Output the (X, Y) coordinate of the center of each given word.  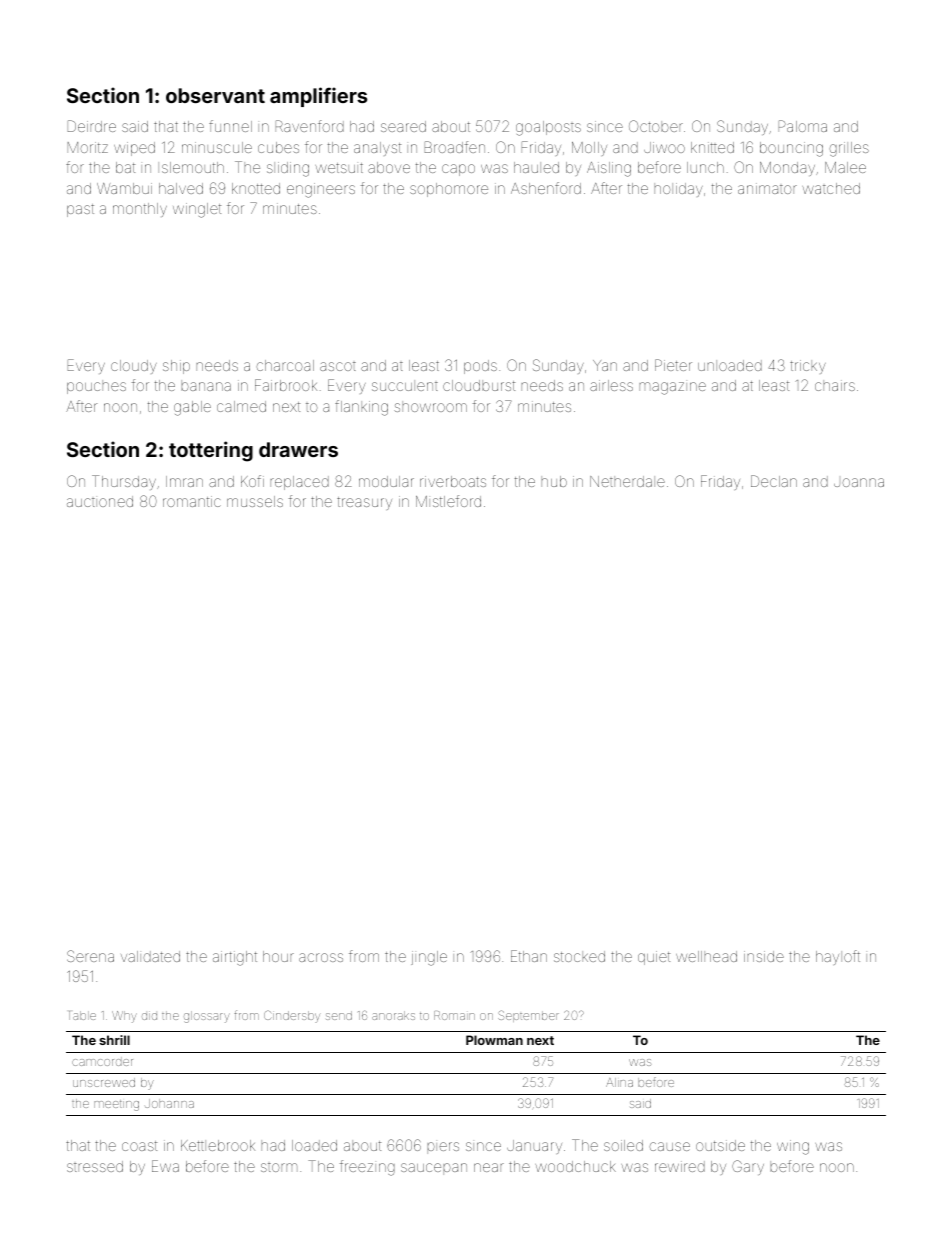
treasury (364, 503)
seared (403, 126)
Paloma (803, 126)
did (149, 1015)
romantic (192, 501)
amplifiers (318, 97)
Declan (774, 481)
